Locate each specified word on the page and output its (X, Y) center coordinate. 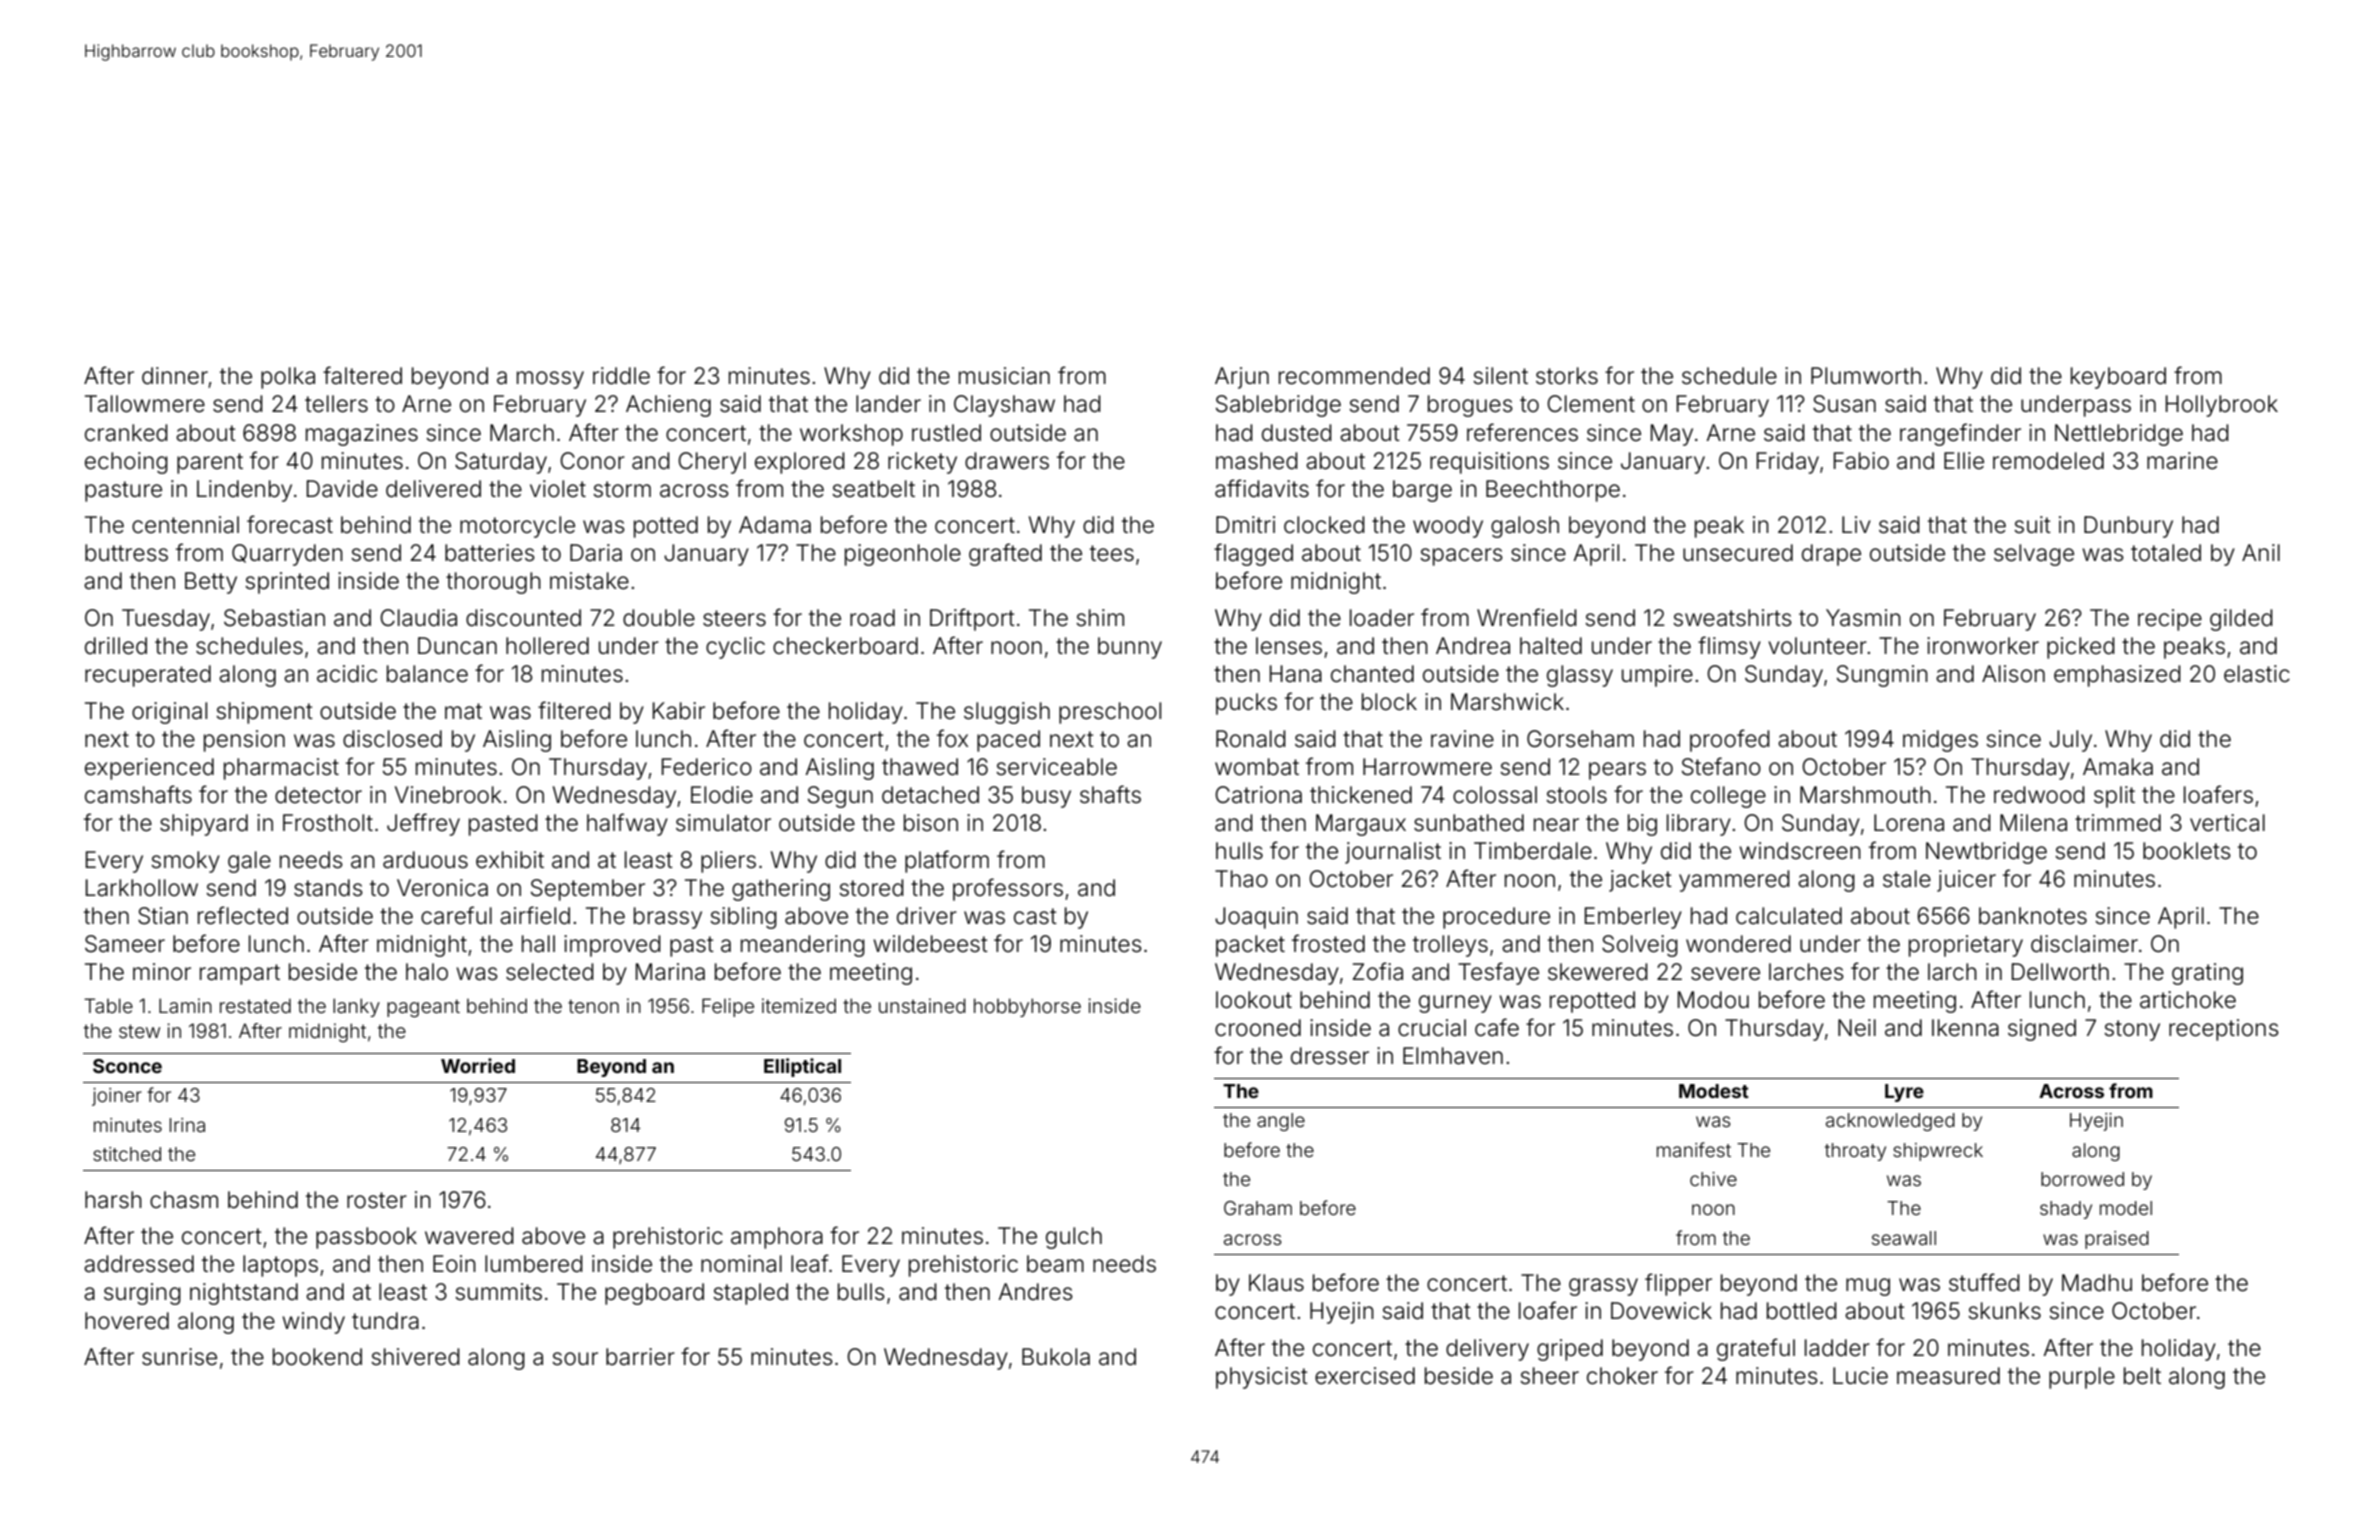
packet (1250, 946)
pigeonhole (903, 555)
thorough (493, 583)
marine (2182, 461)
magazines (362, 435)
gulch (1074, 1238)
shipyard (204, 825)
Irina (187, 1125)
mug (1868, 1287)
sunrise (179, 1357)
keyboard (2118, 378)
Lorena (1909, 823)
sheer (1549, 1376)
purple (2082, 1378)
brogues (1470, 406)
